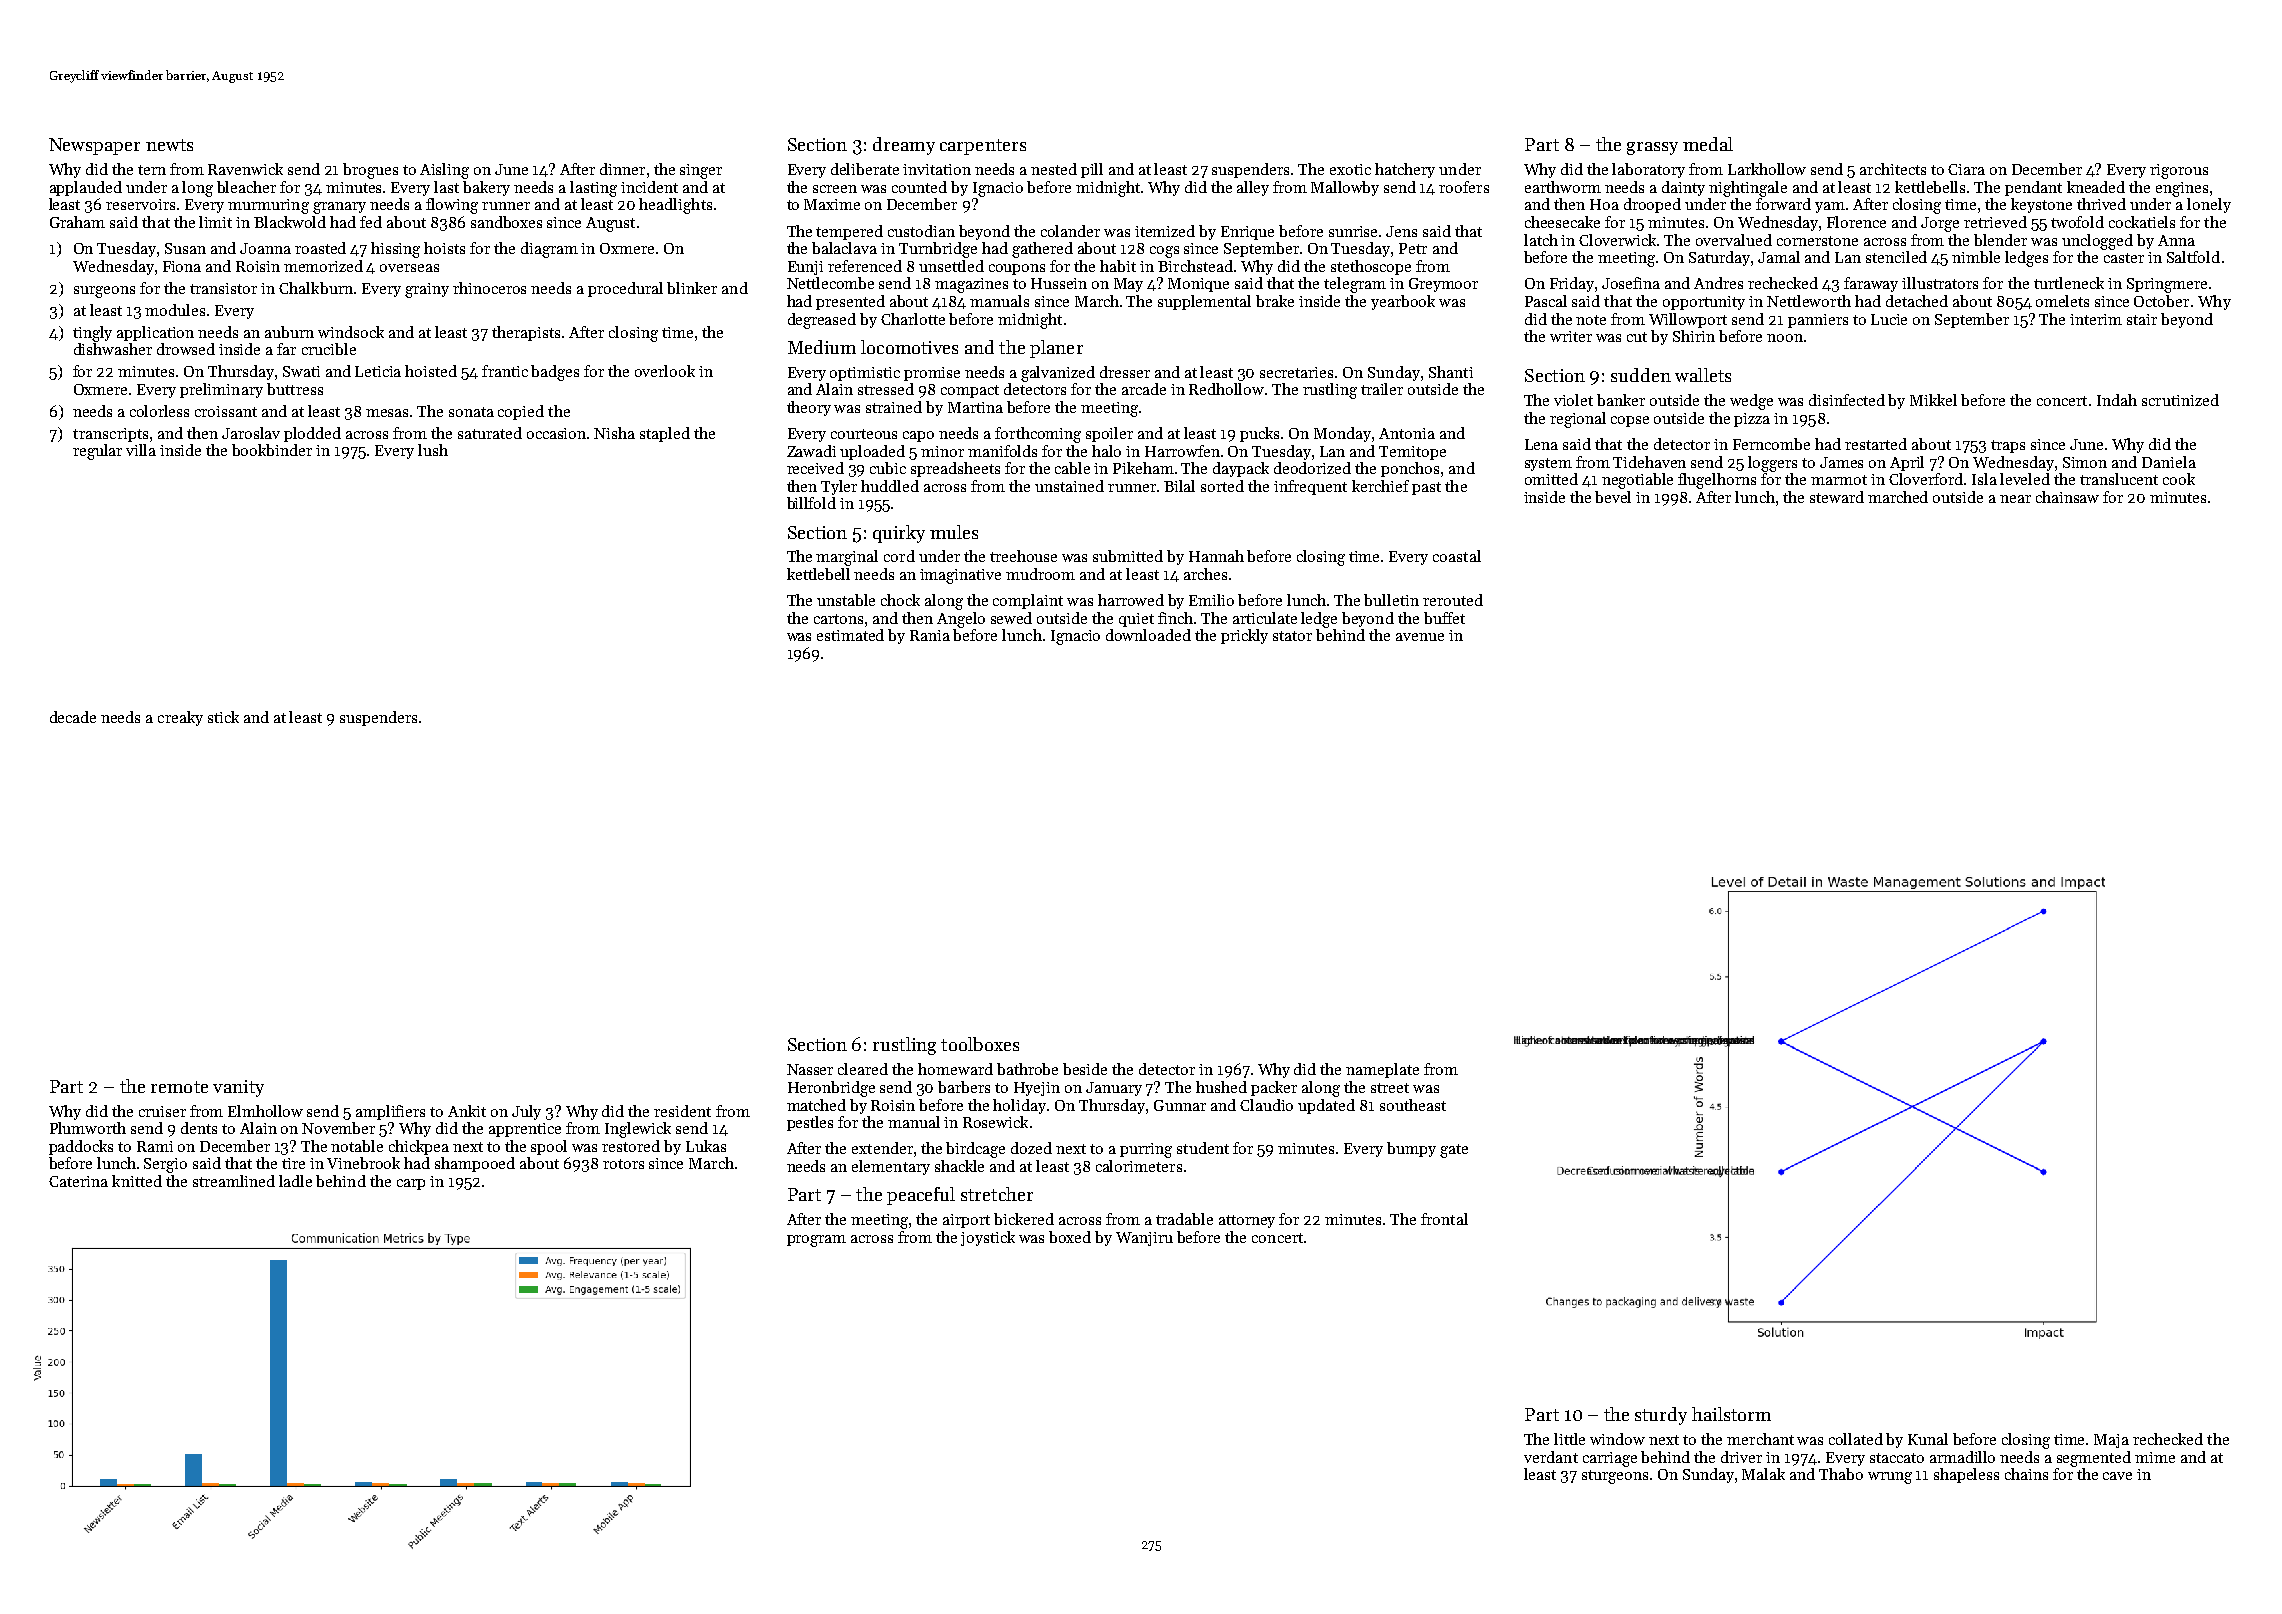  Describe the element at coordinates (1382, 1070) in the screenshot. I see `nameplate` at that location.
